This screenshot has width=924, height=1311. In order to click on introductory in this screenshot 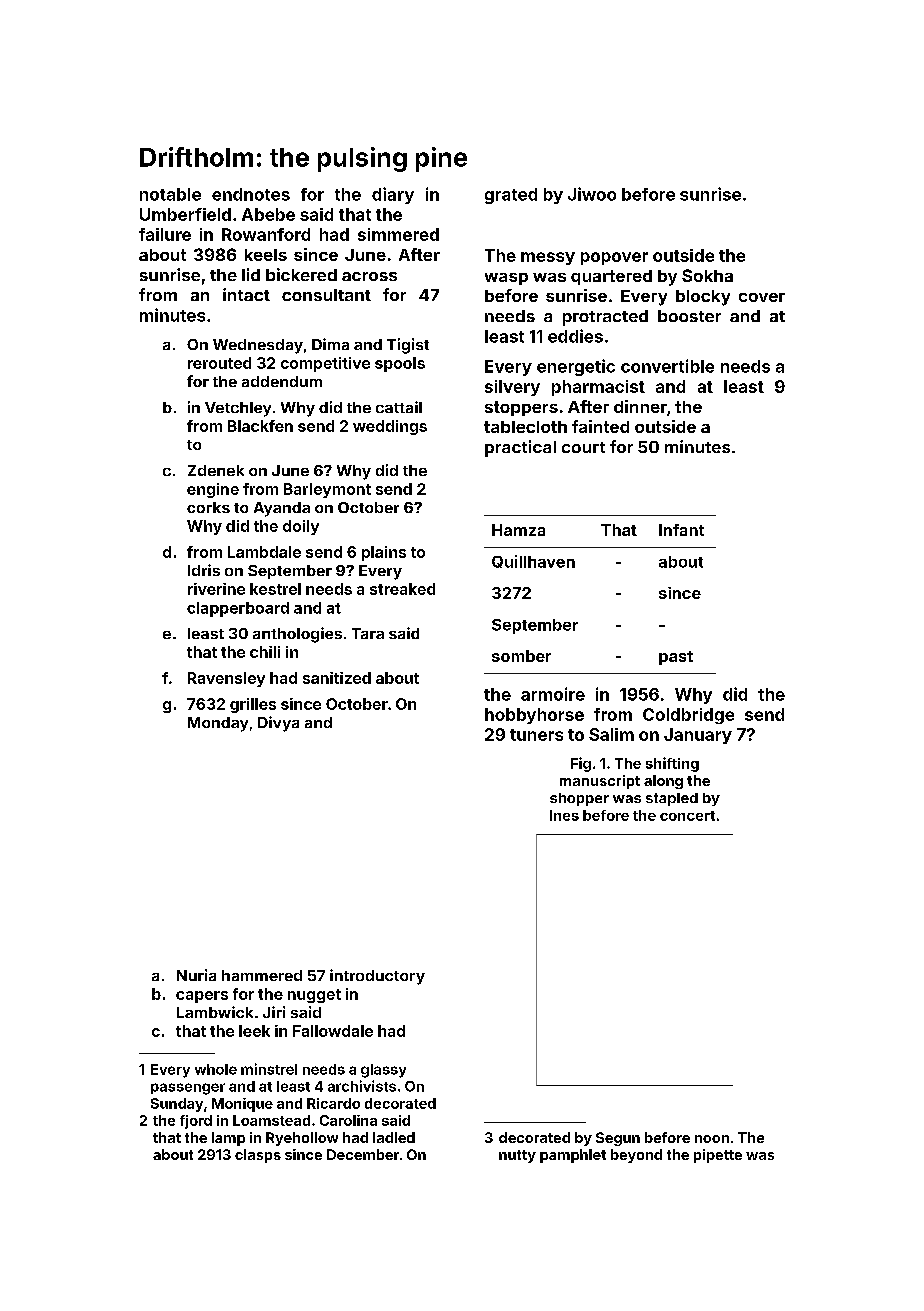, I will do `click(377, 977)`.
